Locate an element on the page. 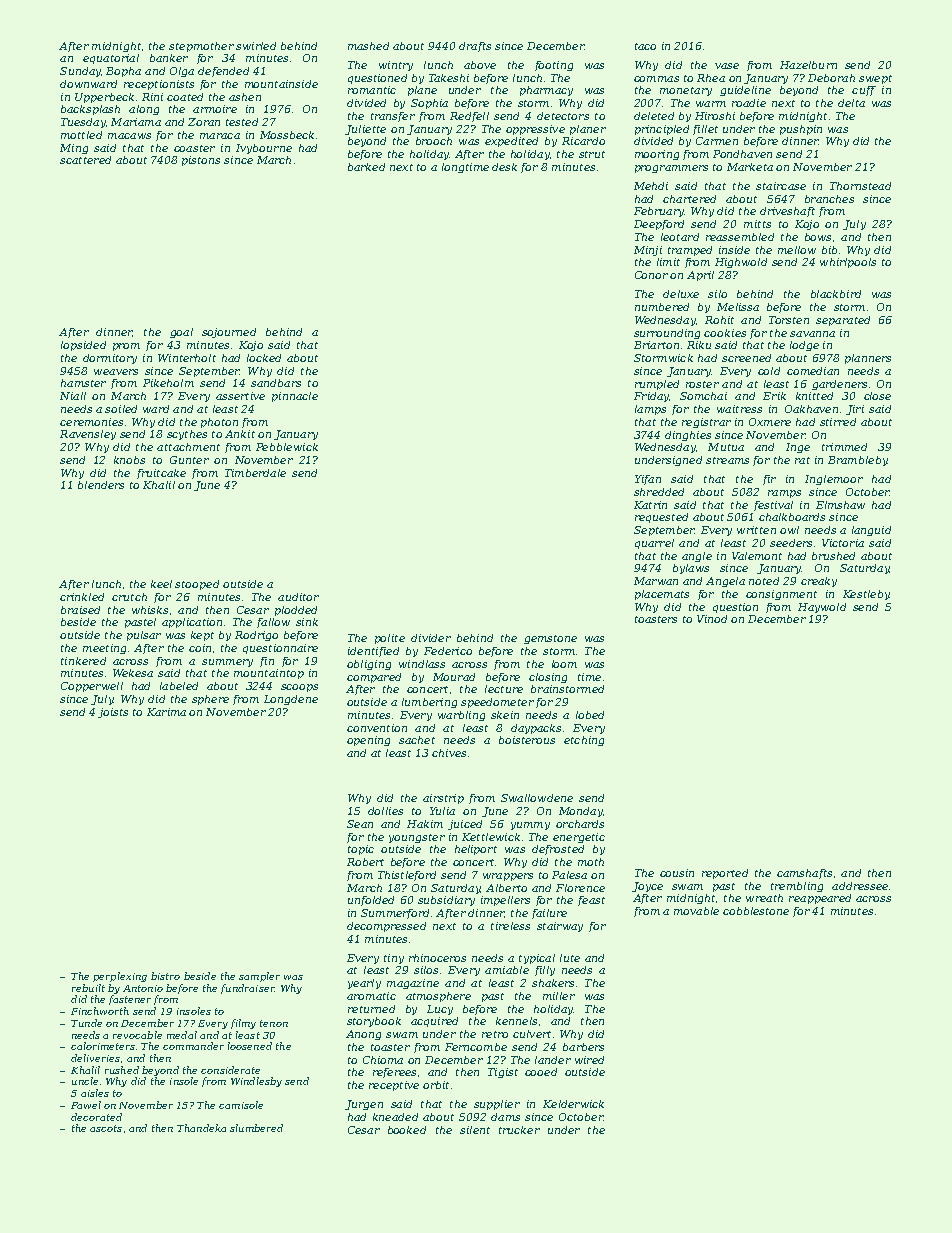  footing is located at coordinates (554, 66).
